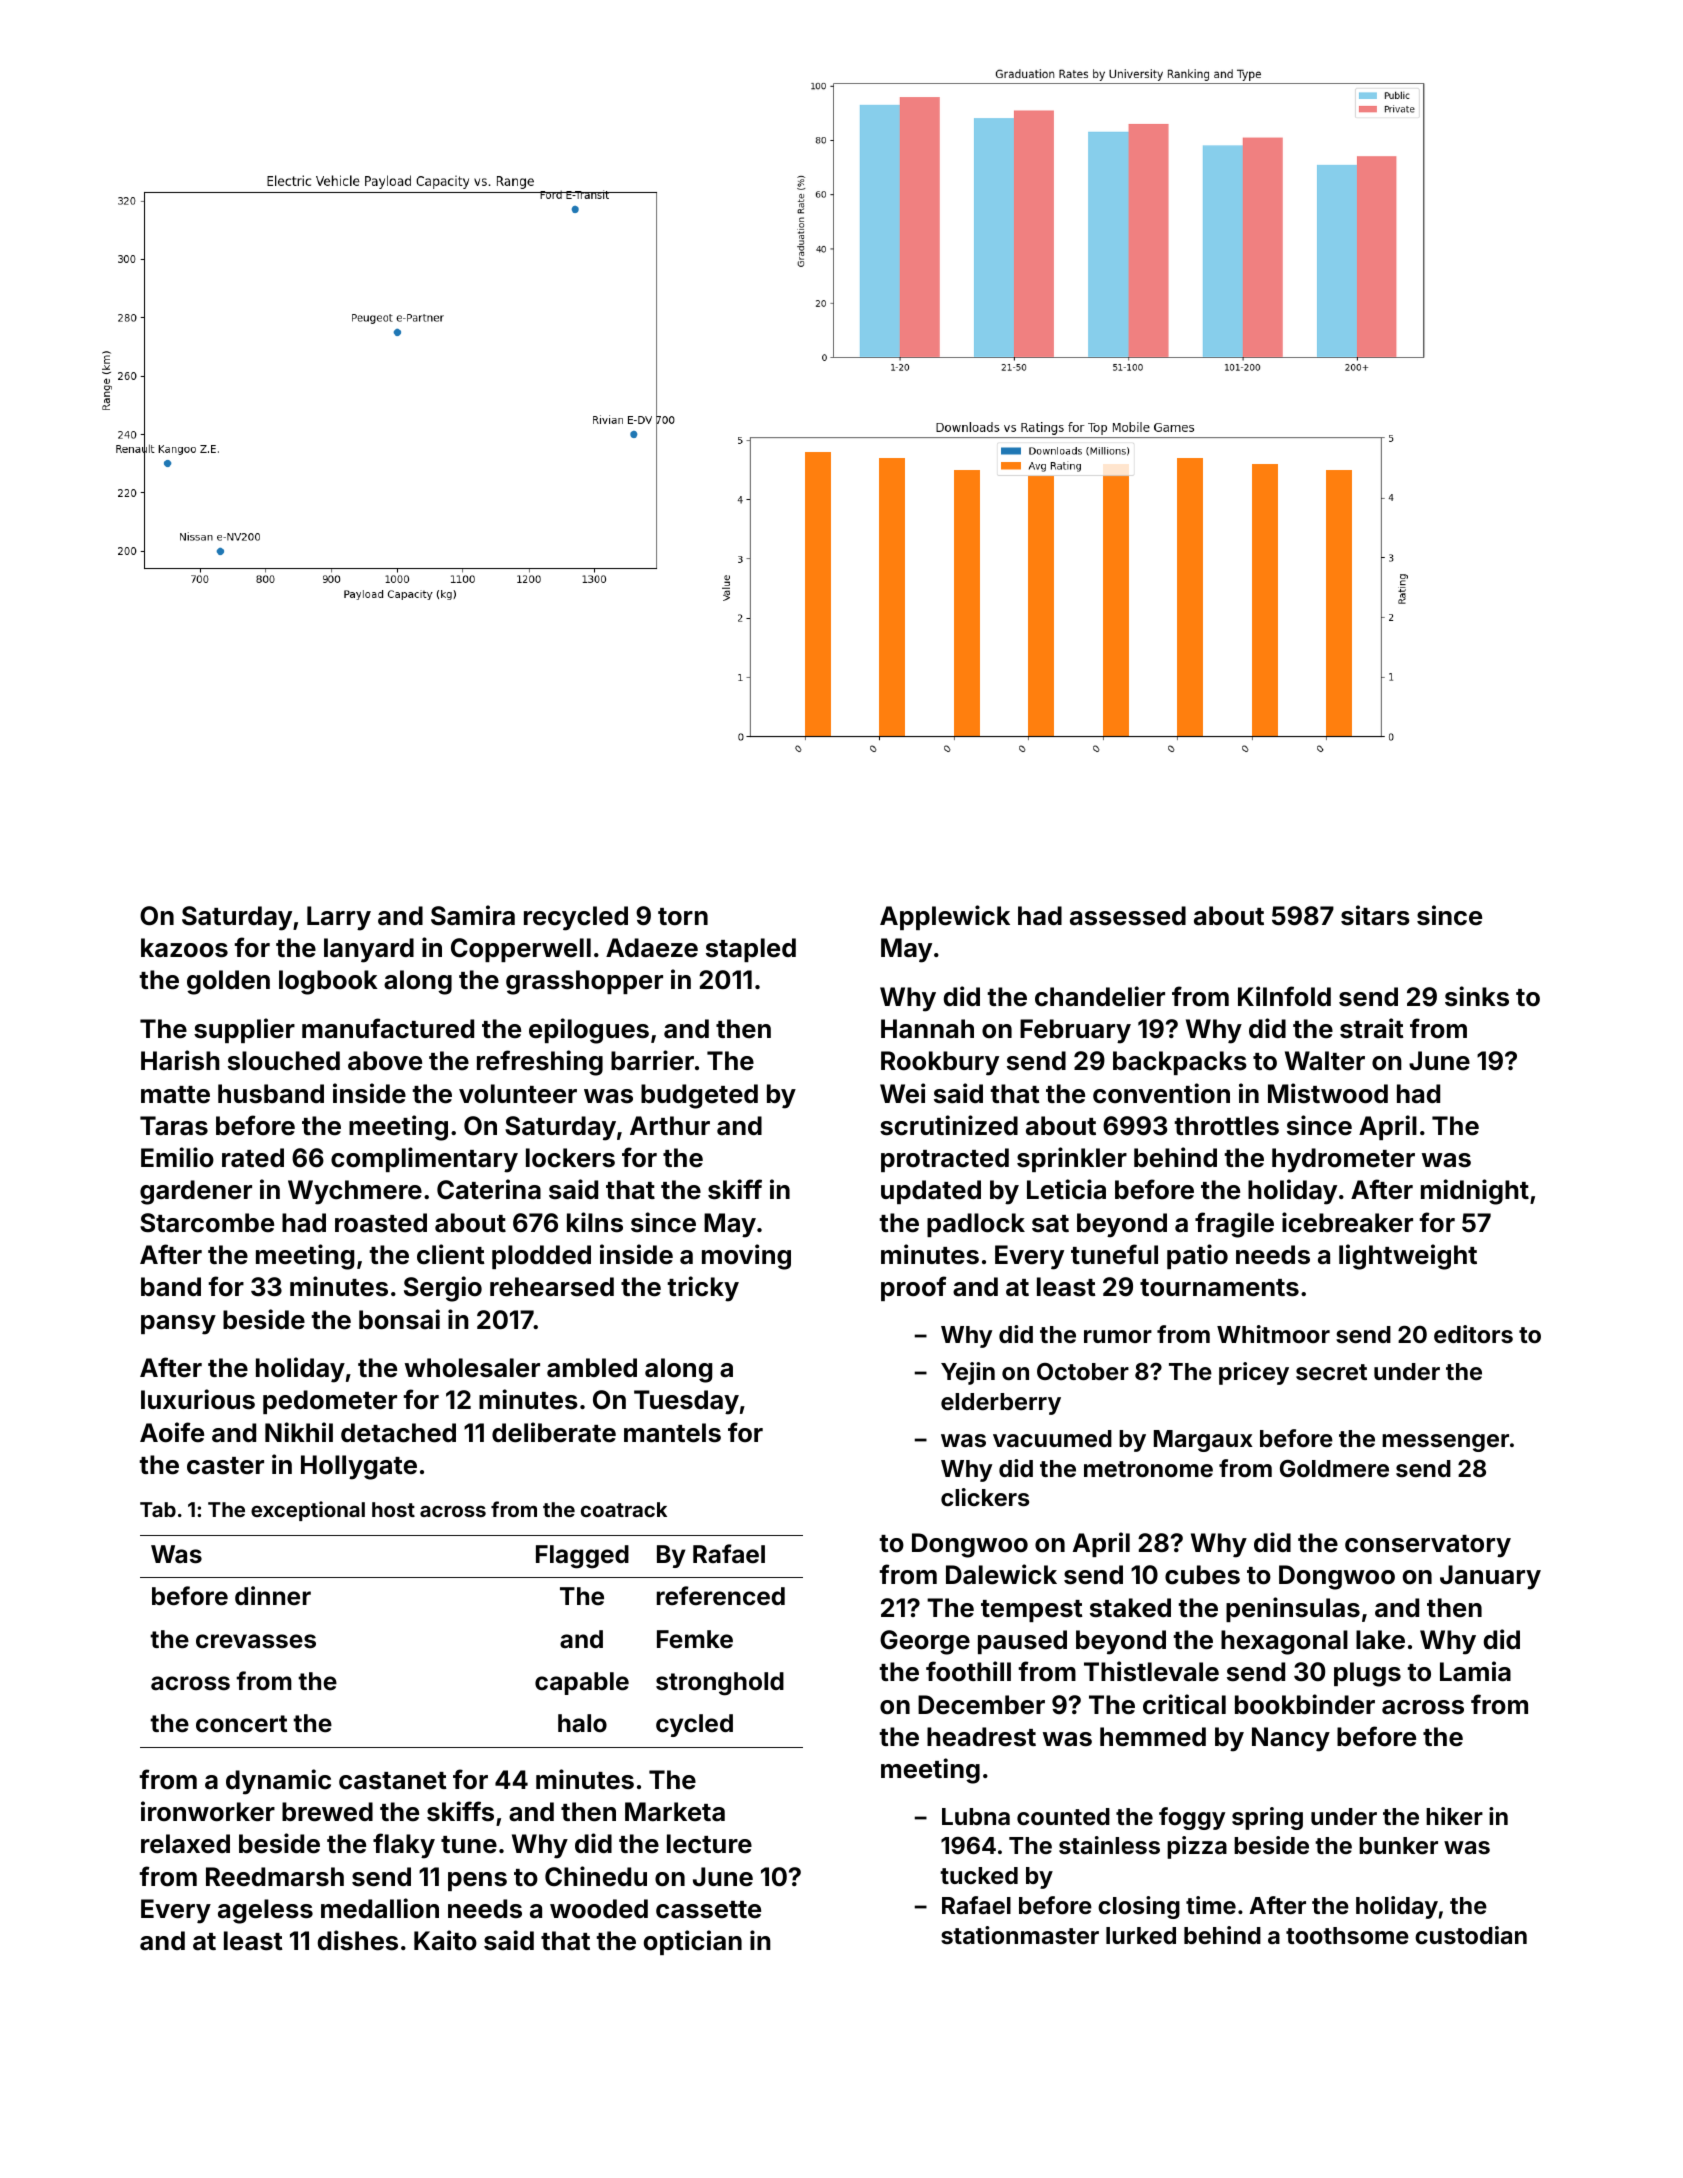 This document has height=2178, width=1683. What do you see at coordinates (1293, 1609) in the document?
I see `peninsulas` at bounding box center [1293, 1609].
